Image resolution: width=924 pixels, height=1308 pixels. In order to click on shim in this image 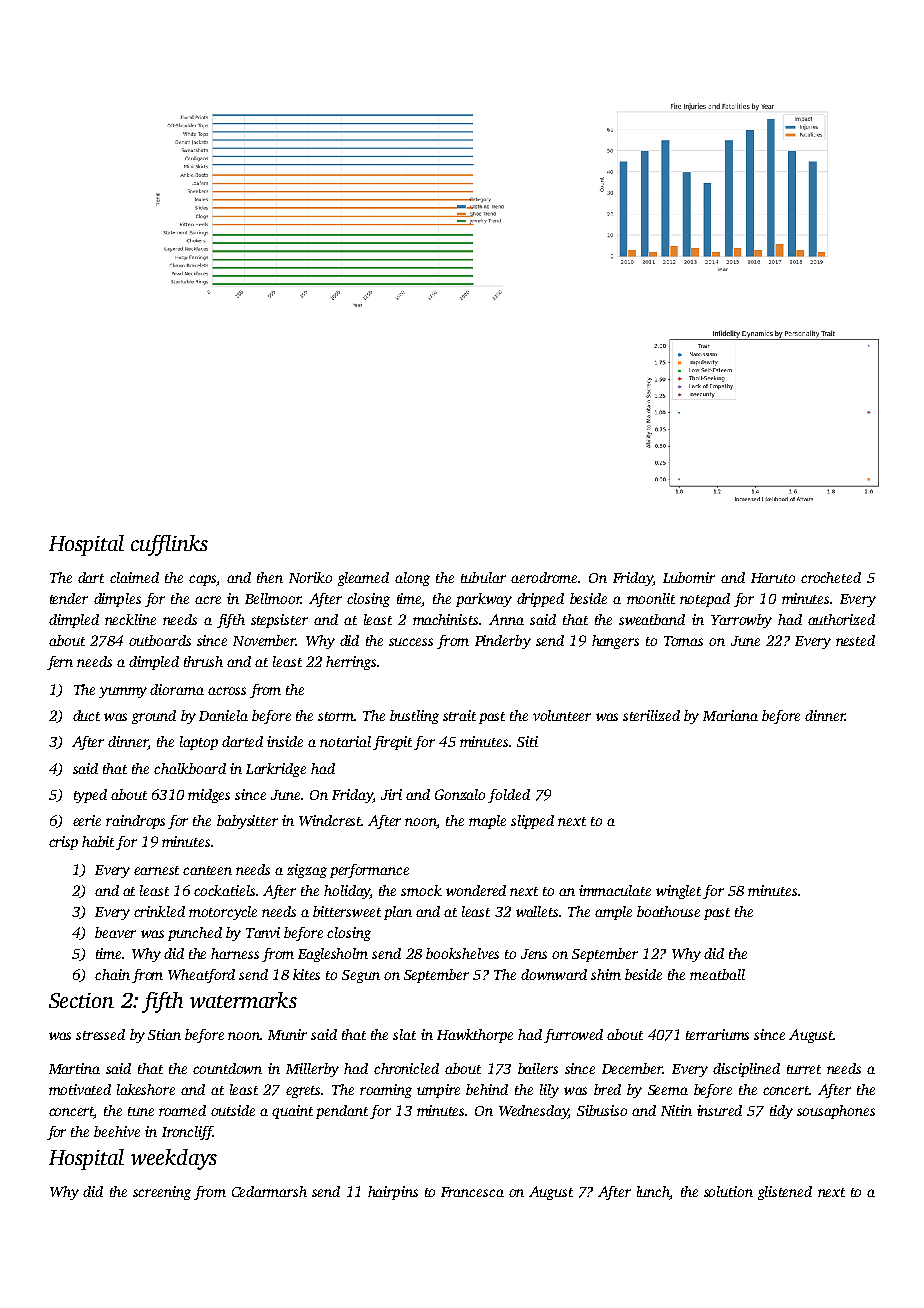, I will do `click(606, 974)`.
